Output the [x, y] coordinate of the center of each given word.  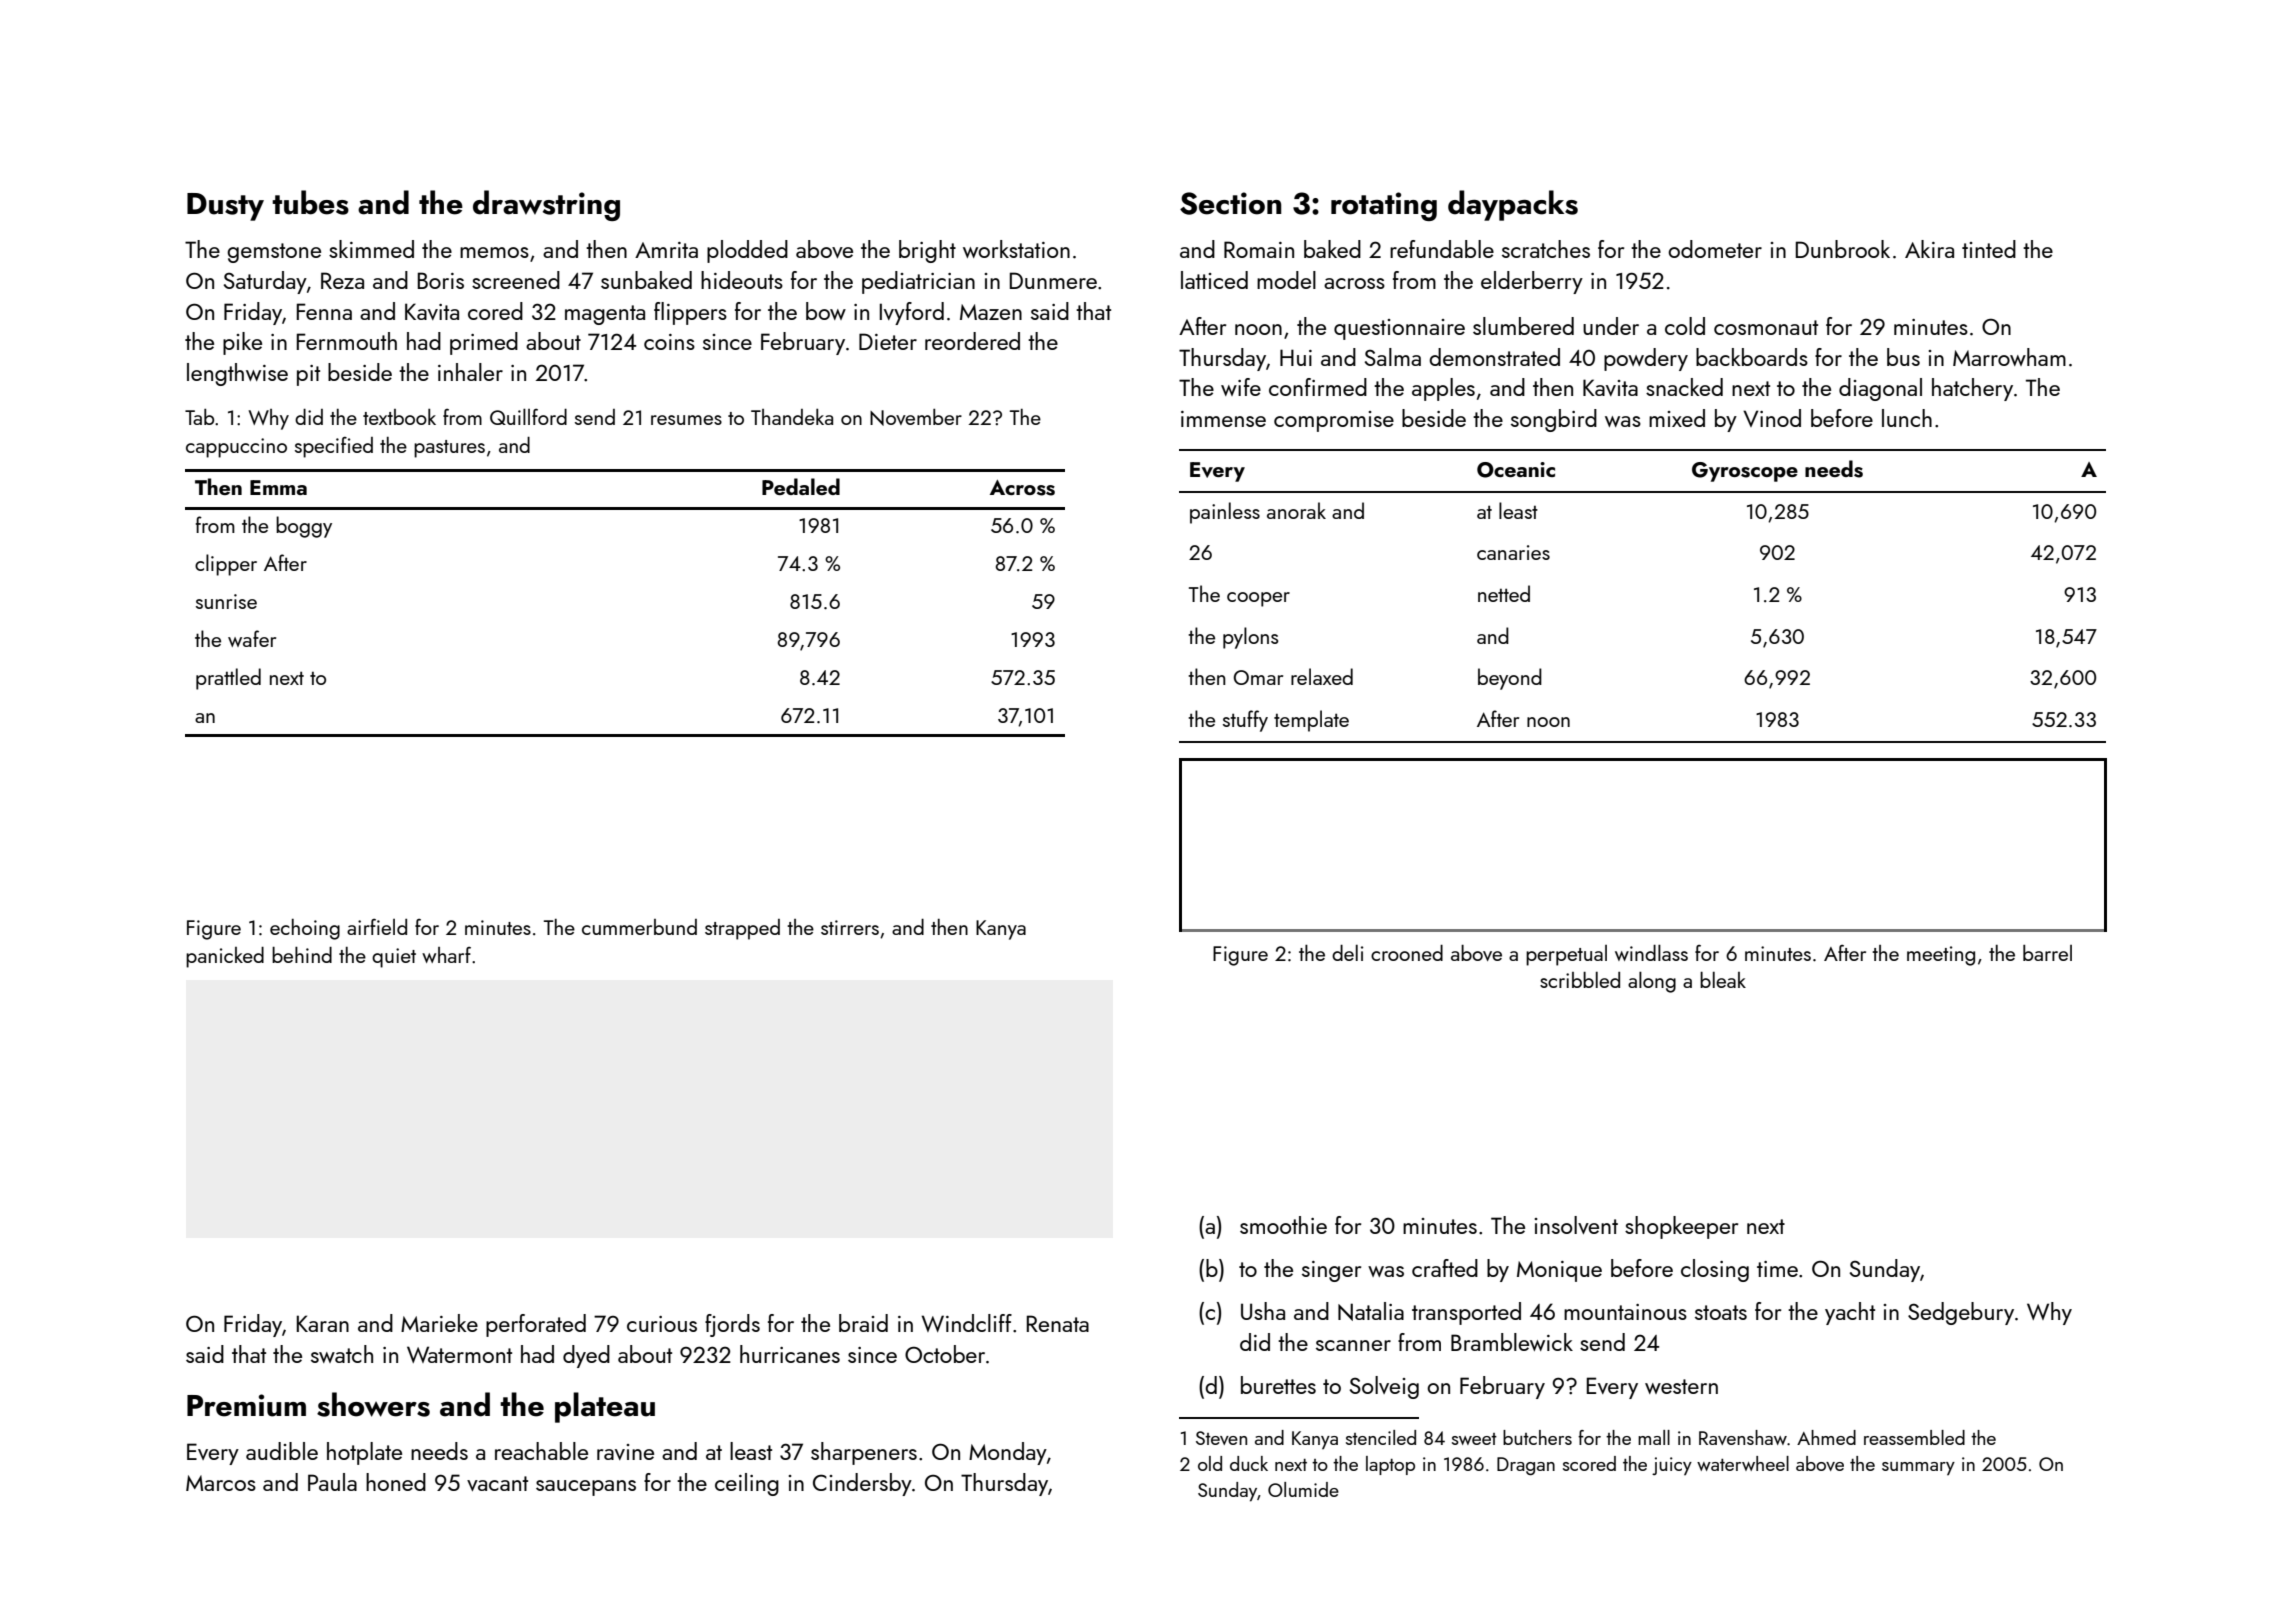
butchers [1537, 1437]
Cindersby [862, 1484]
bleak [1723, 980]
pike [242, 343]
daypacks [1513, 205]
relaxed [1322, 676]
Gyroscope [1745, 472]
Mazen [991, 312]
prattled [228, 679]
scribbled [1580, 980]
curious [662, 1324]
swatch [342, 1354]
